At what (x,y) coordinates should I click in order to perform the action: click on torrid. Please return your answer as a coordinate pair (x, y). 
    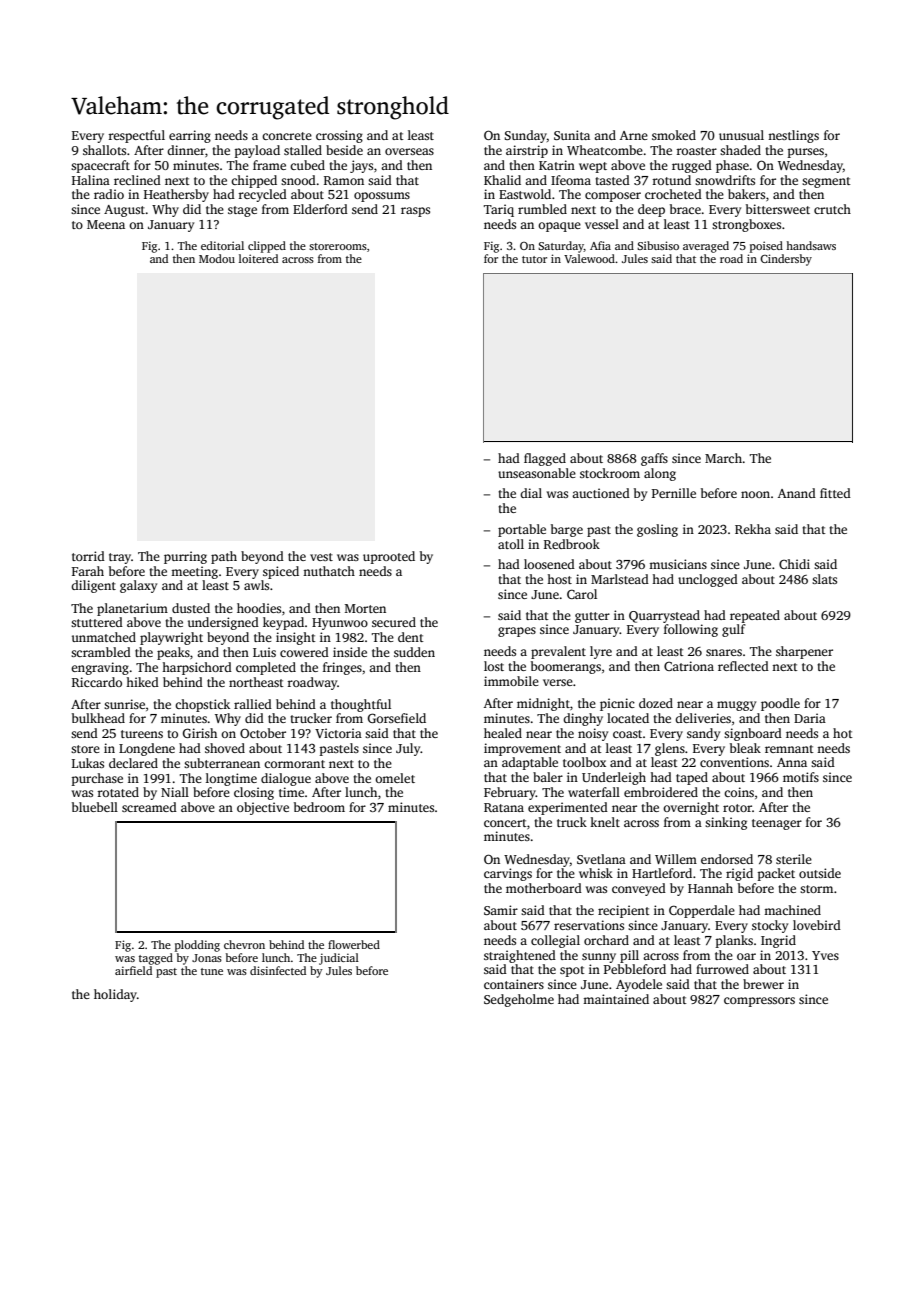
    Looking at the image, I should click on (88, 556).
